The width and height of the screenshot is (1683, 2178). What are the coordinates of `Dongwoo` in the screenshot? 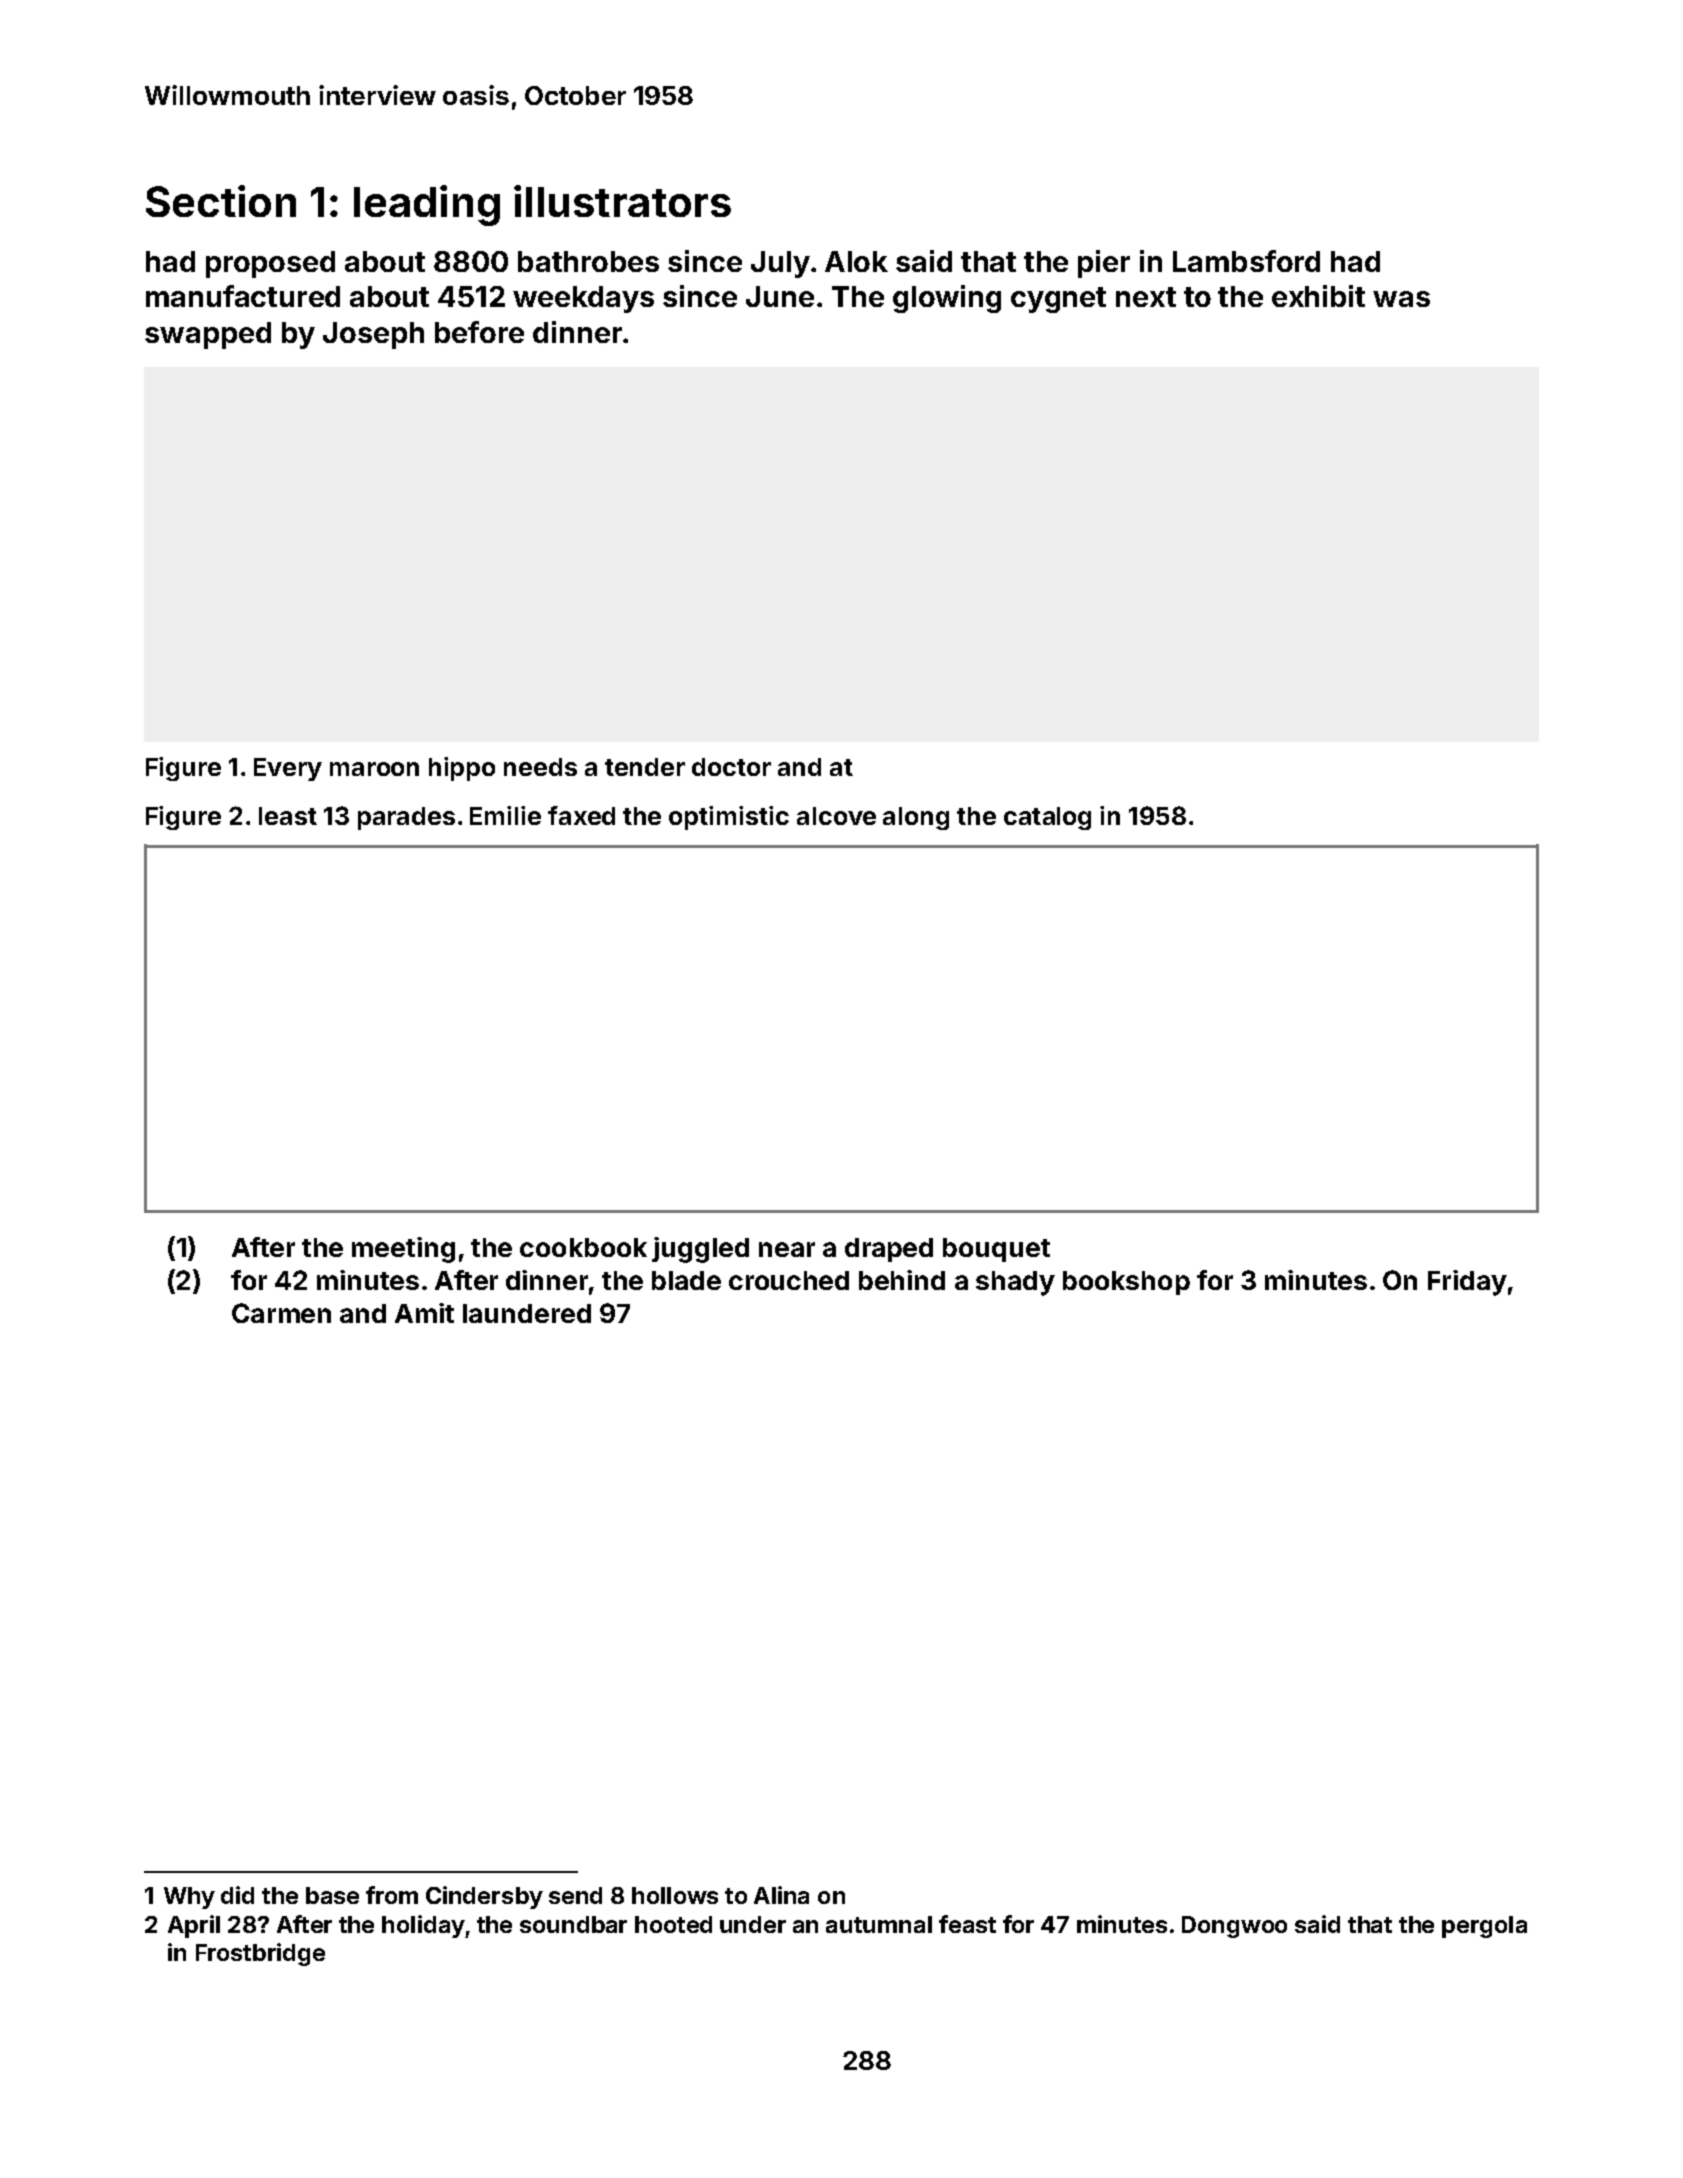 It's located at (1234, 1927).
